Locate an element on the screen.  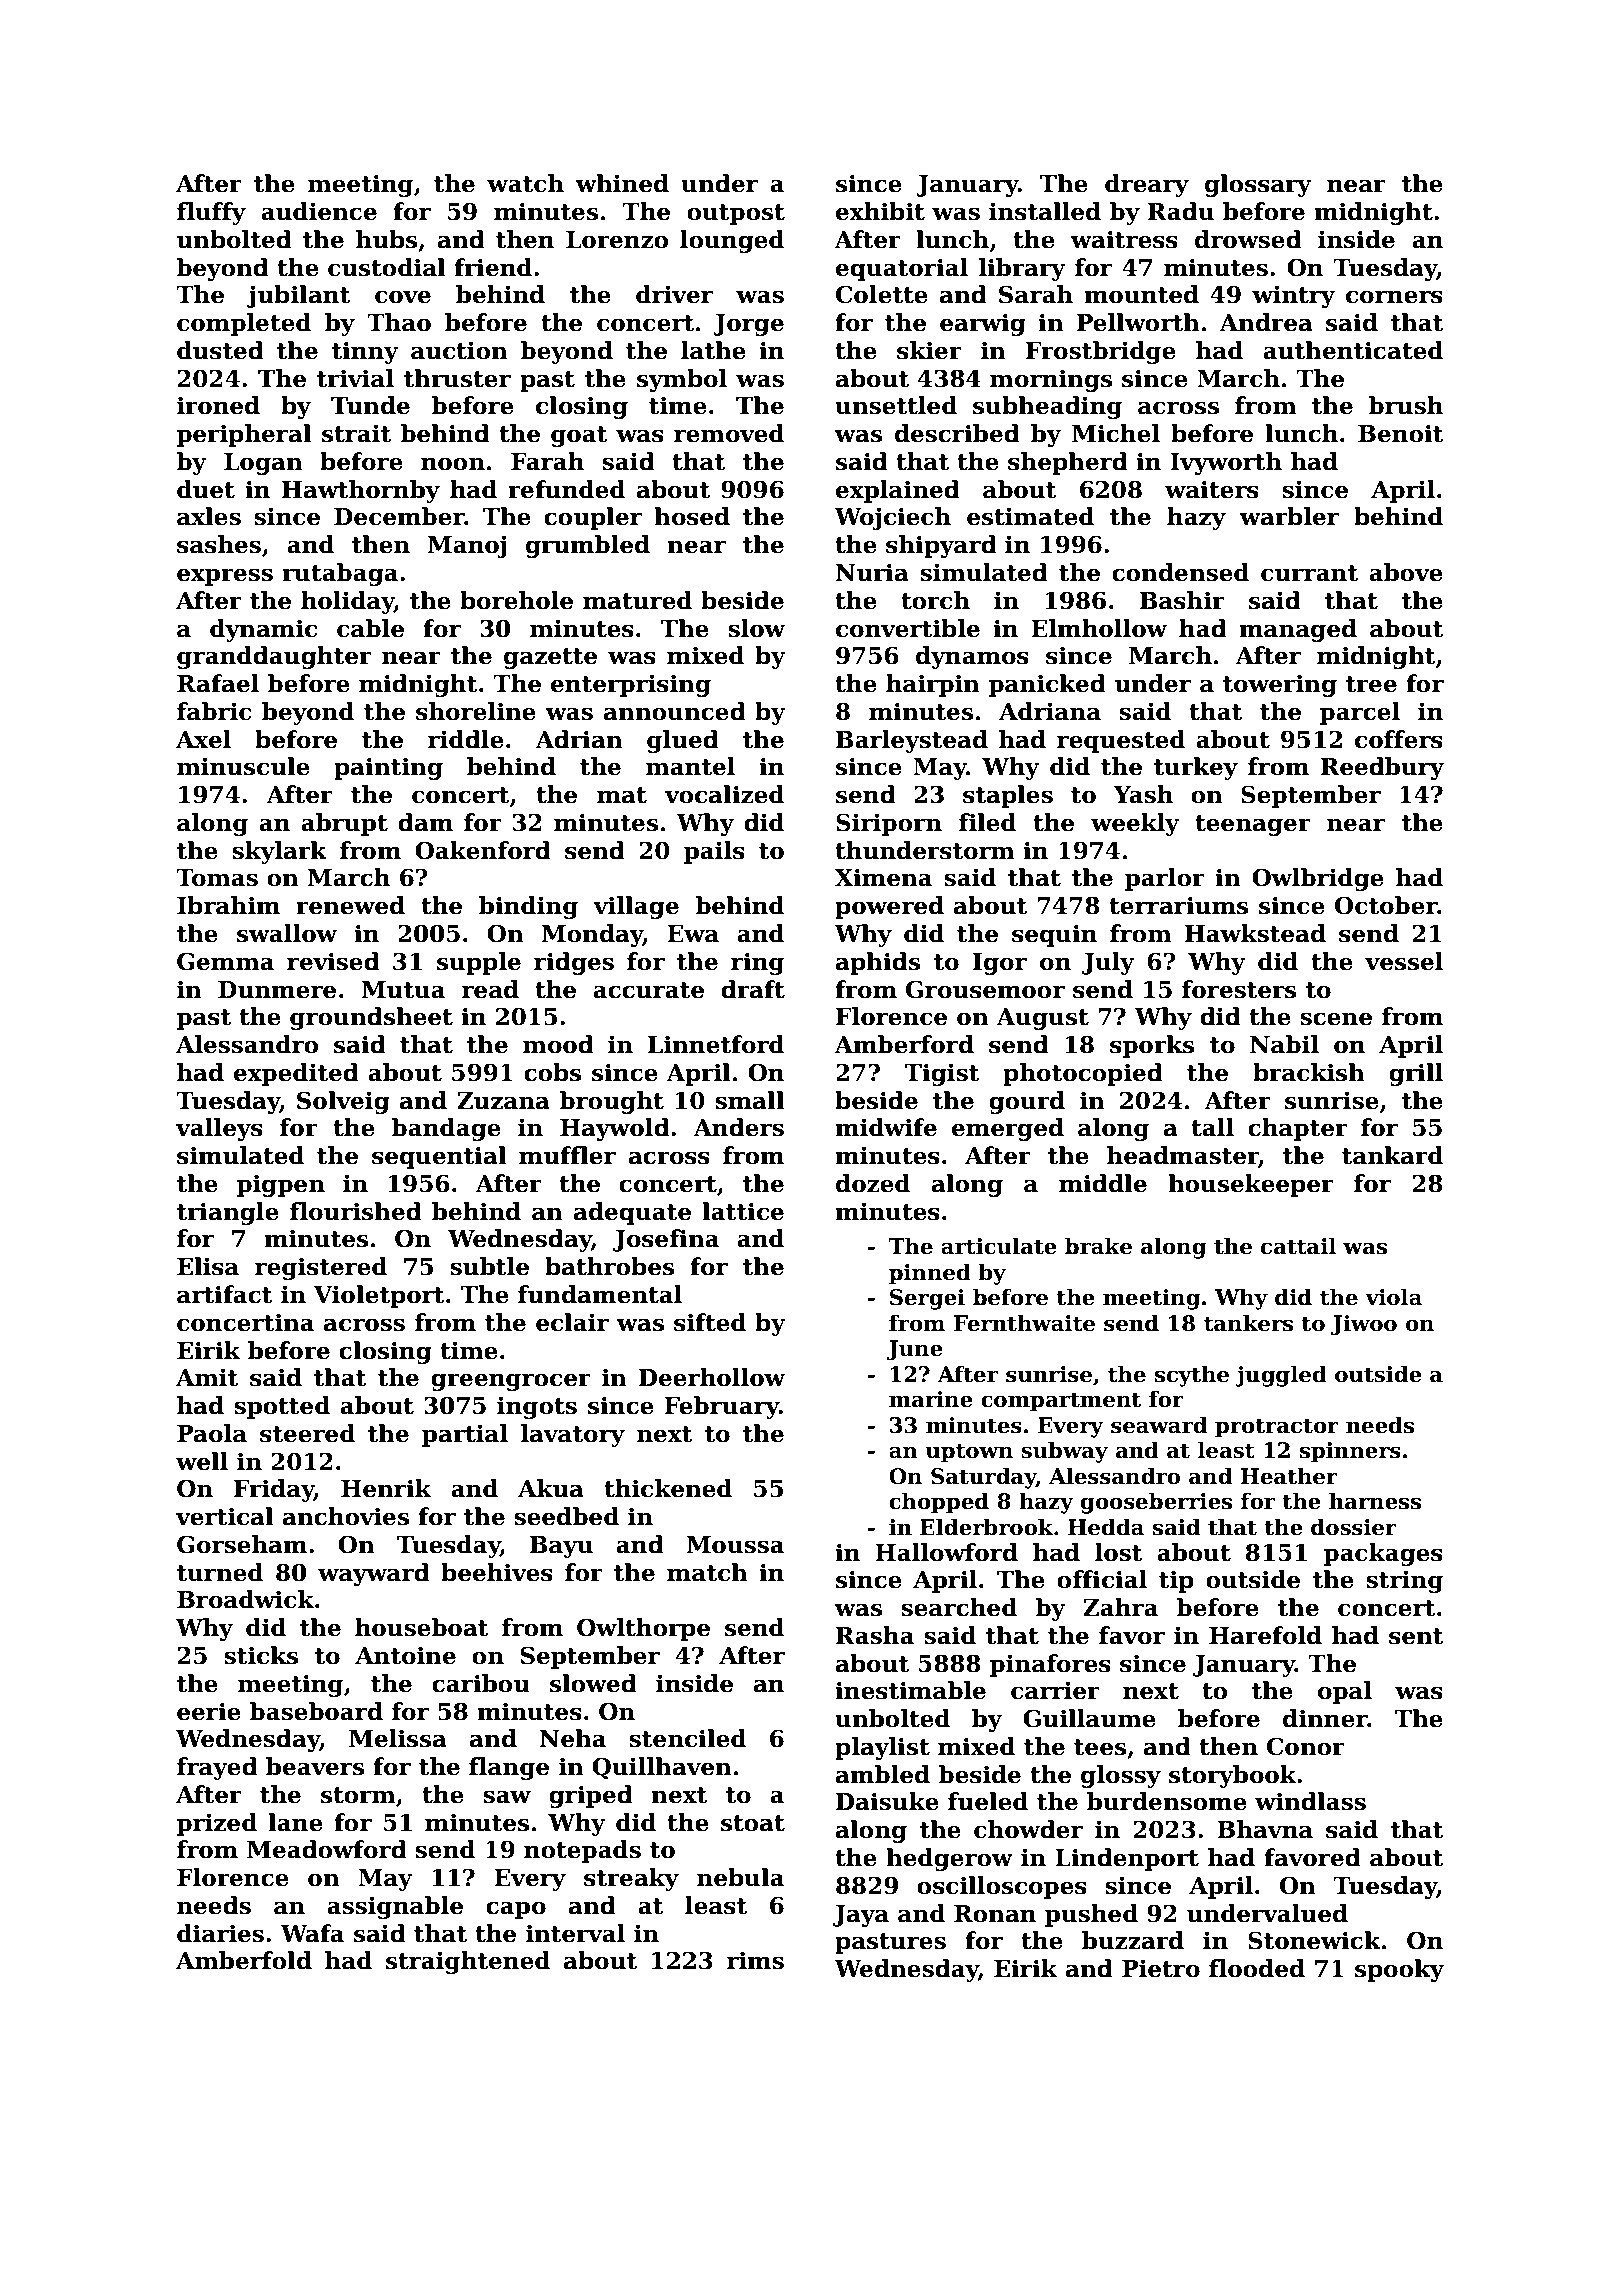
Owlthorpe is located at coordinates (643, 1629).
